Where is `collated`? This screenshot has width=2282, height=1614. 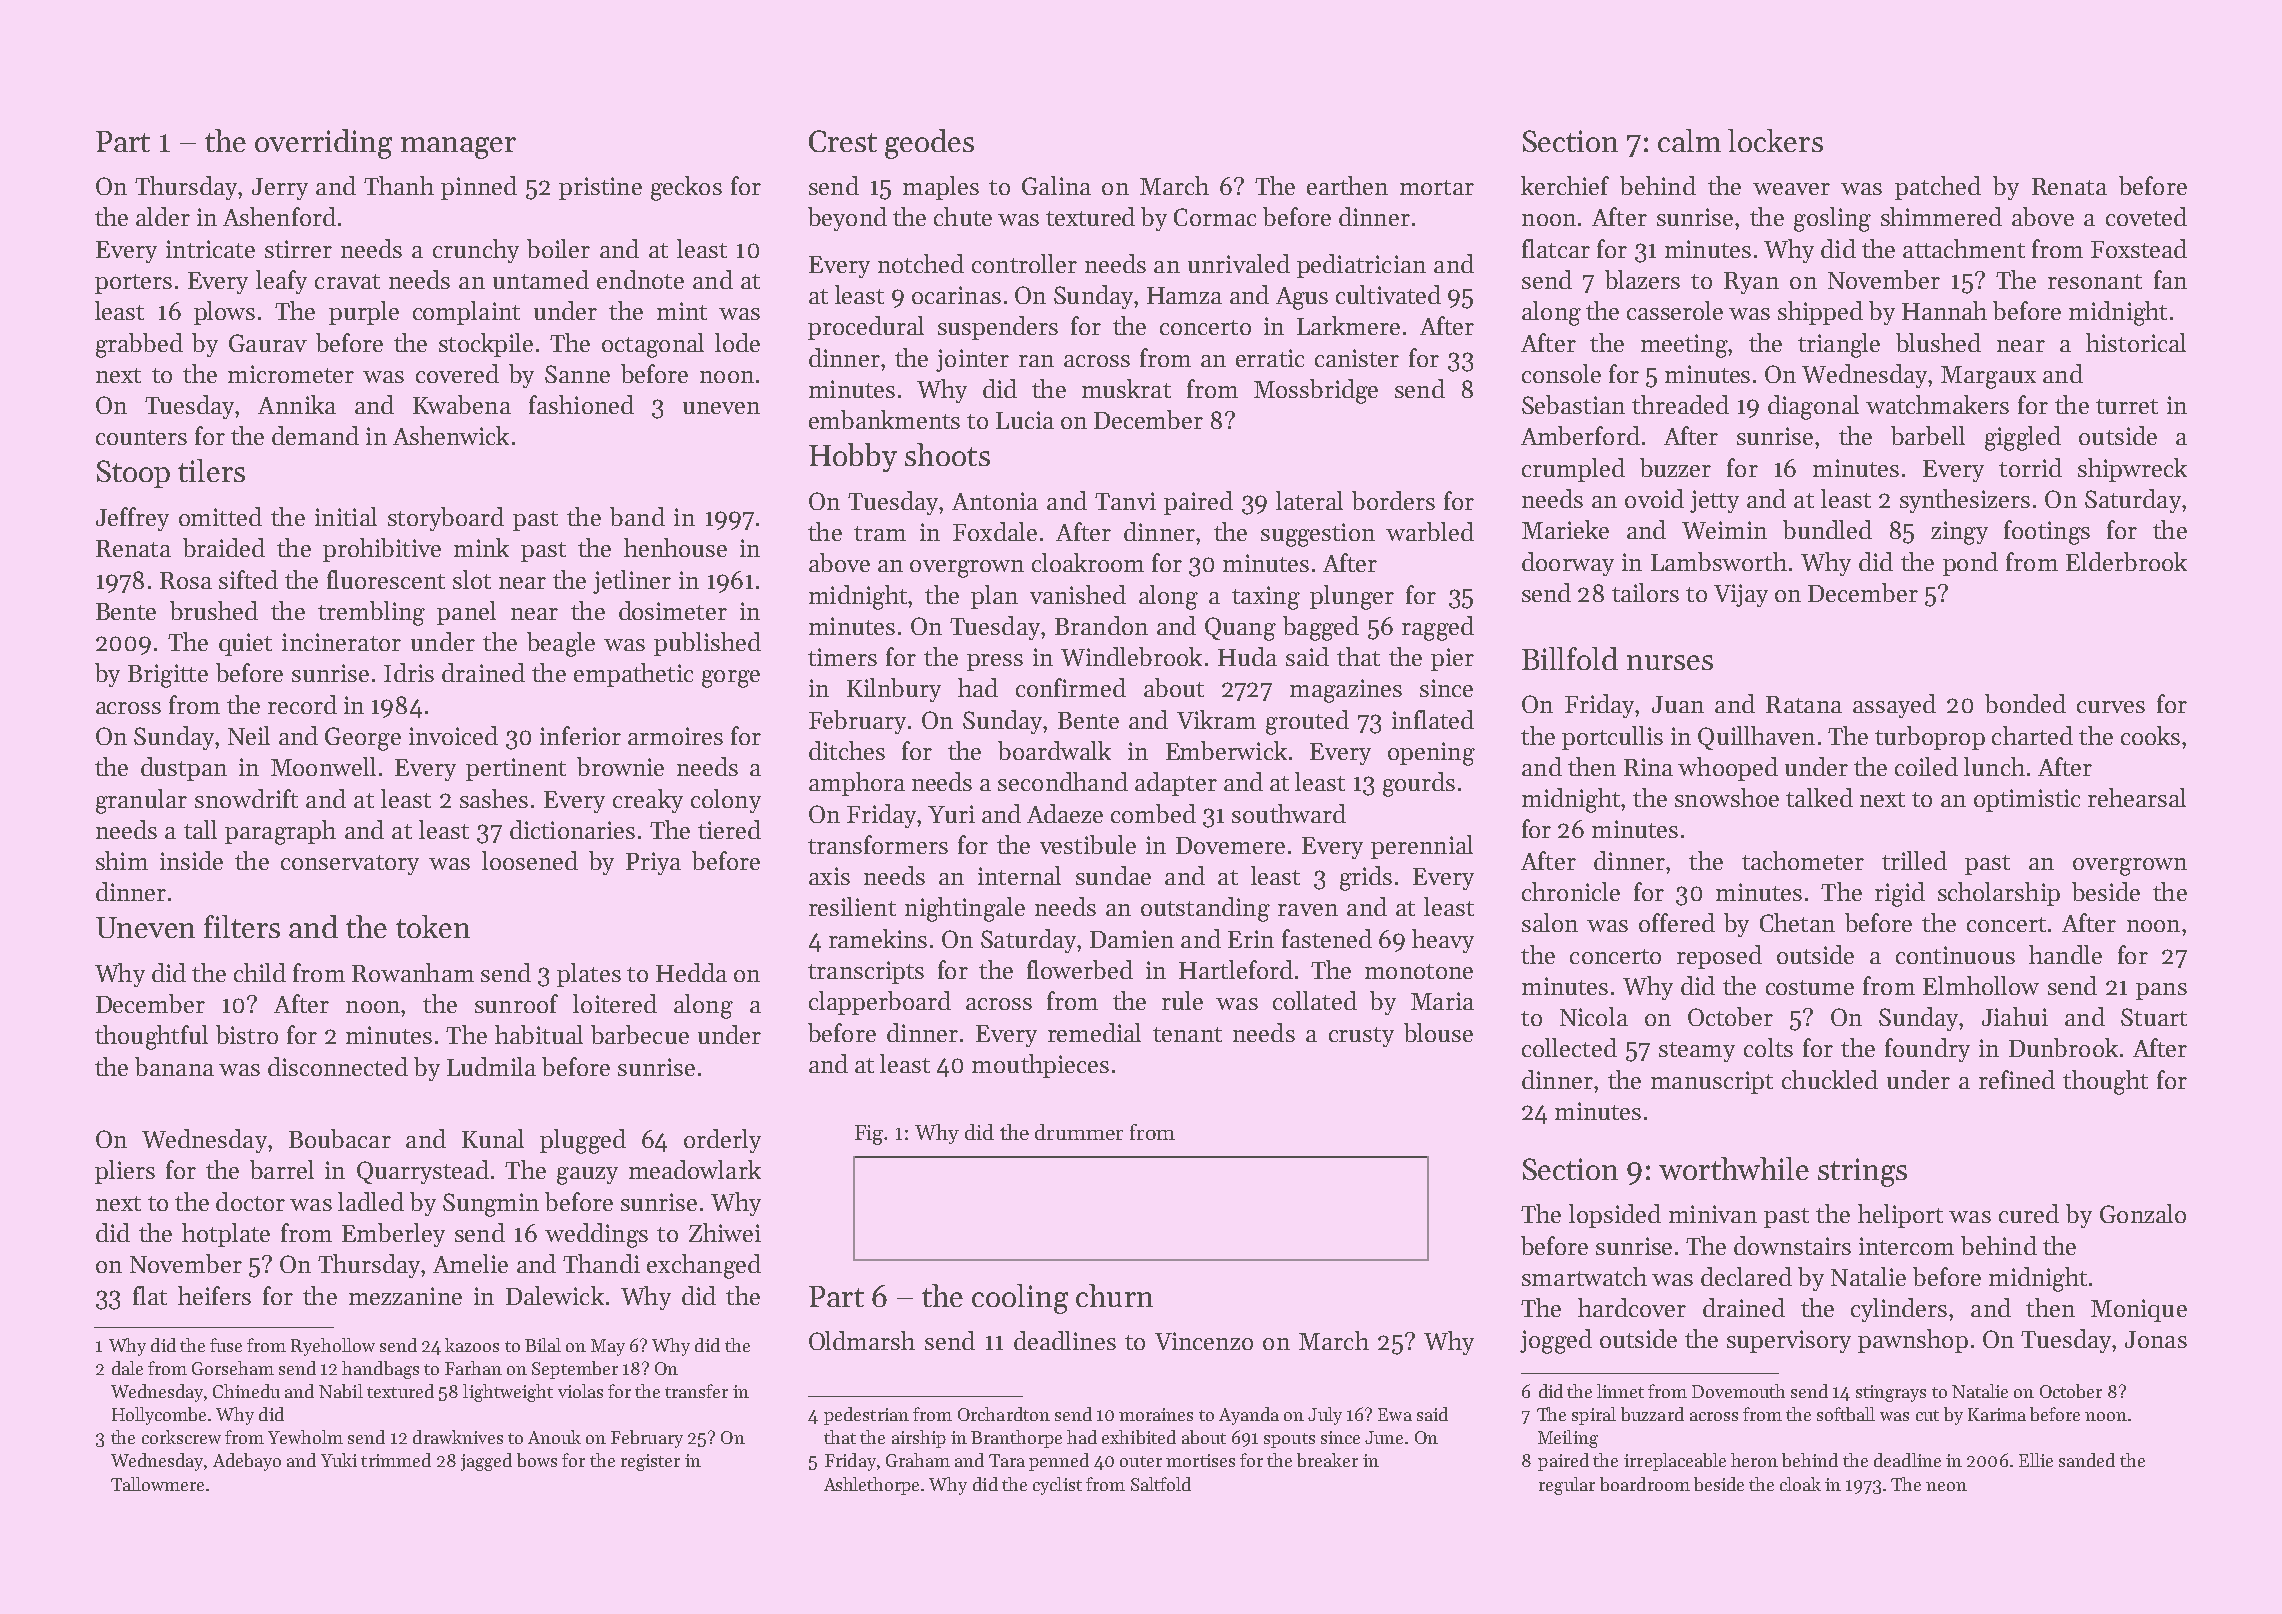 collated is located at coordinates (1315, 1000).
